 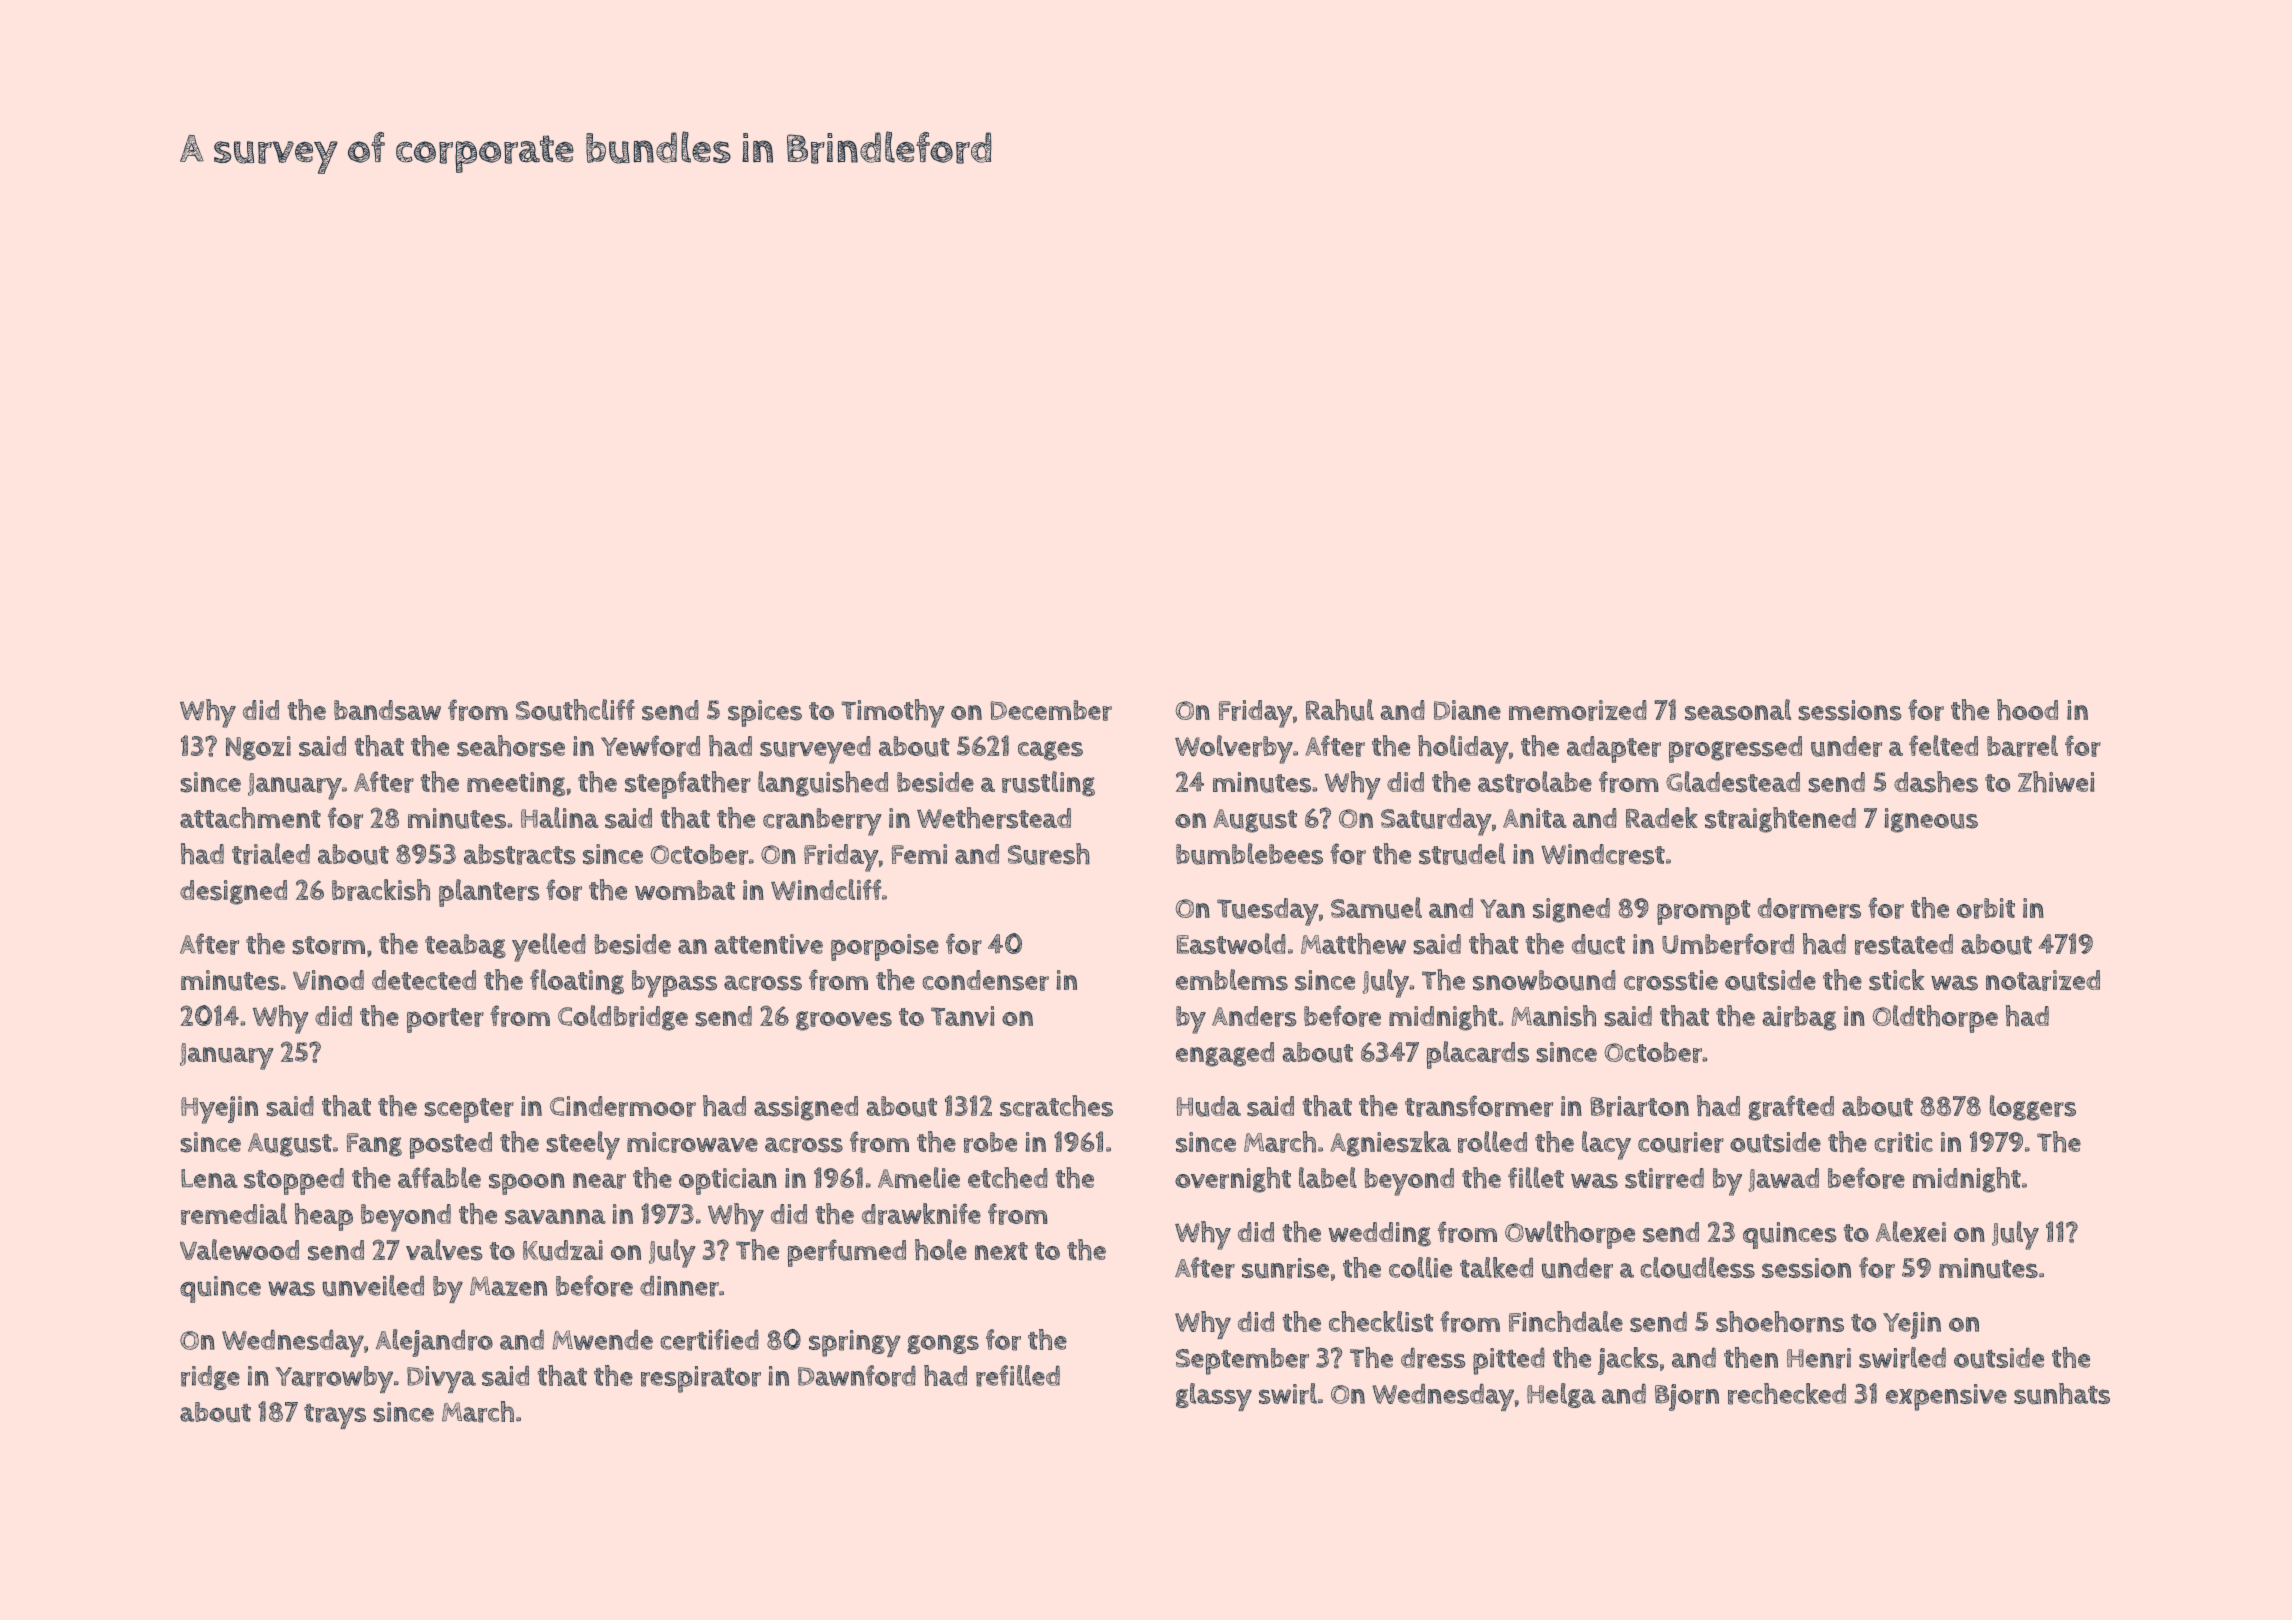 What do you see at coordinates (1780, 1322) in the screenshot?
I see `shoehorns` at bounding box center [1780, 1322].
